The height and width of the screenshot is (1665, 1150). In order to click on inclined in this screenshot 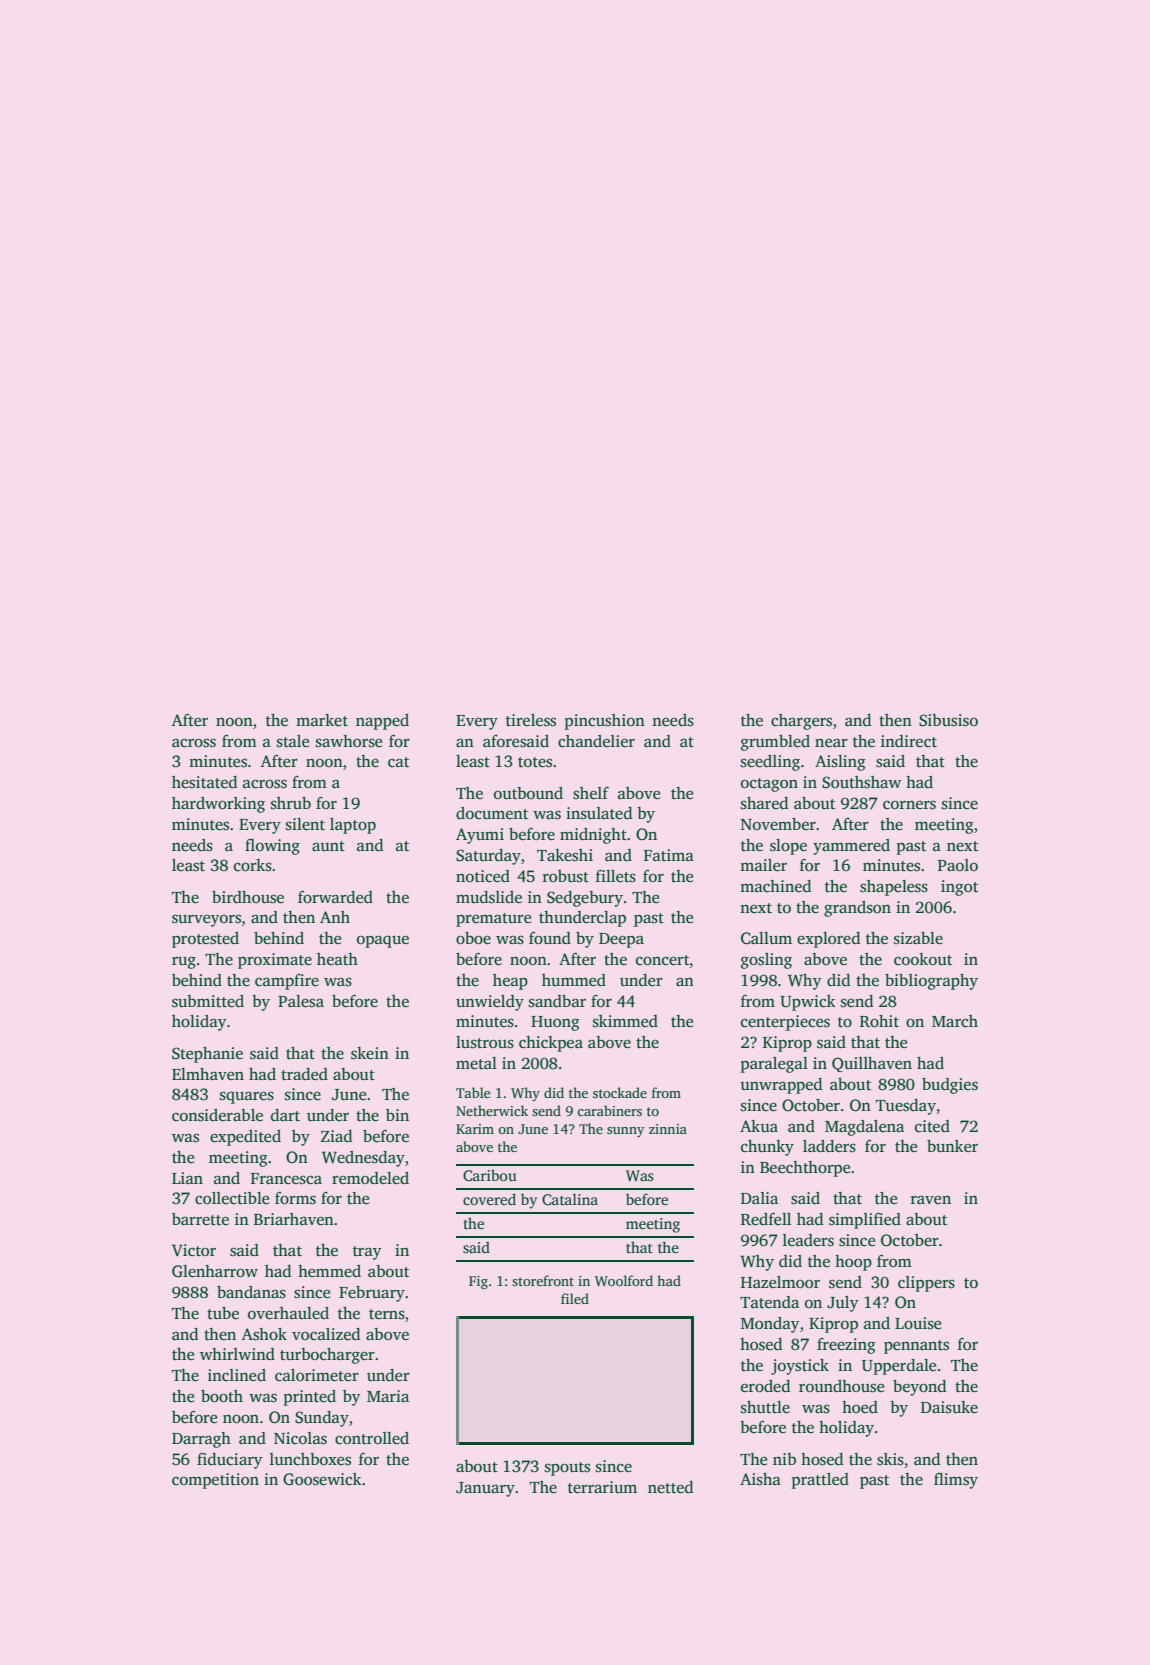, I will do `click(237, 1375)`.
